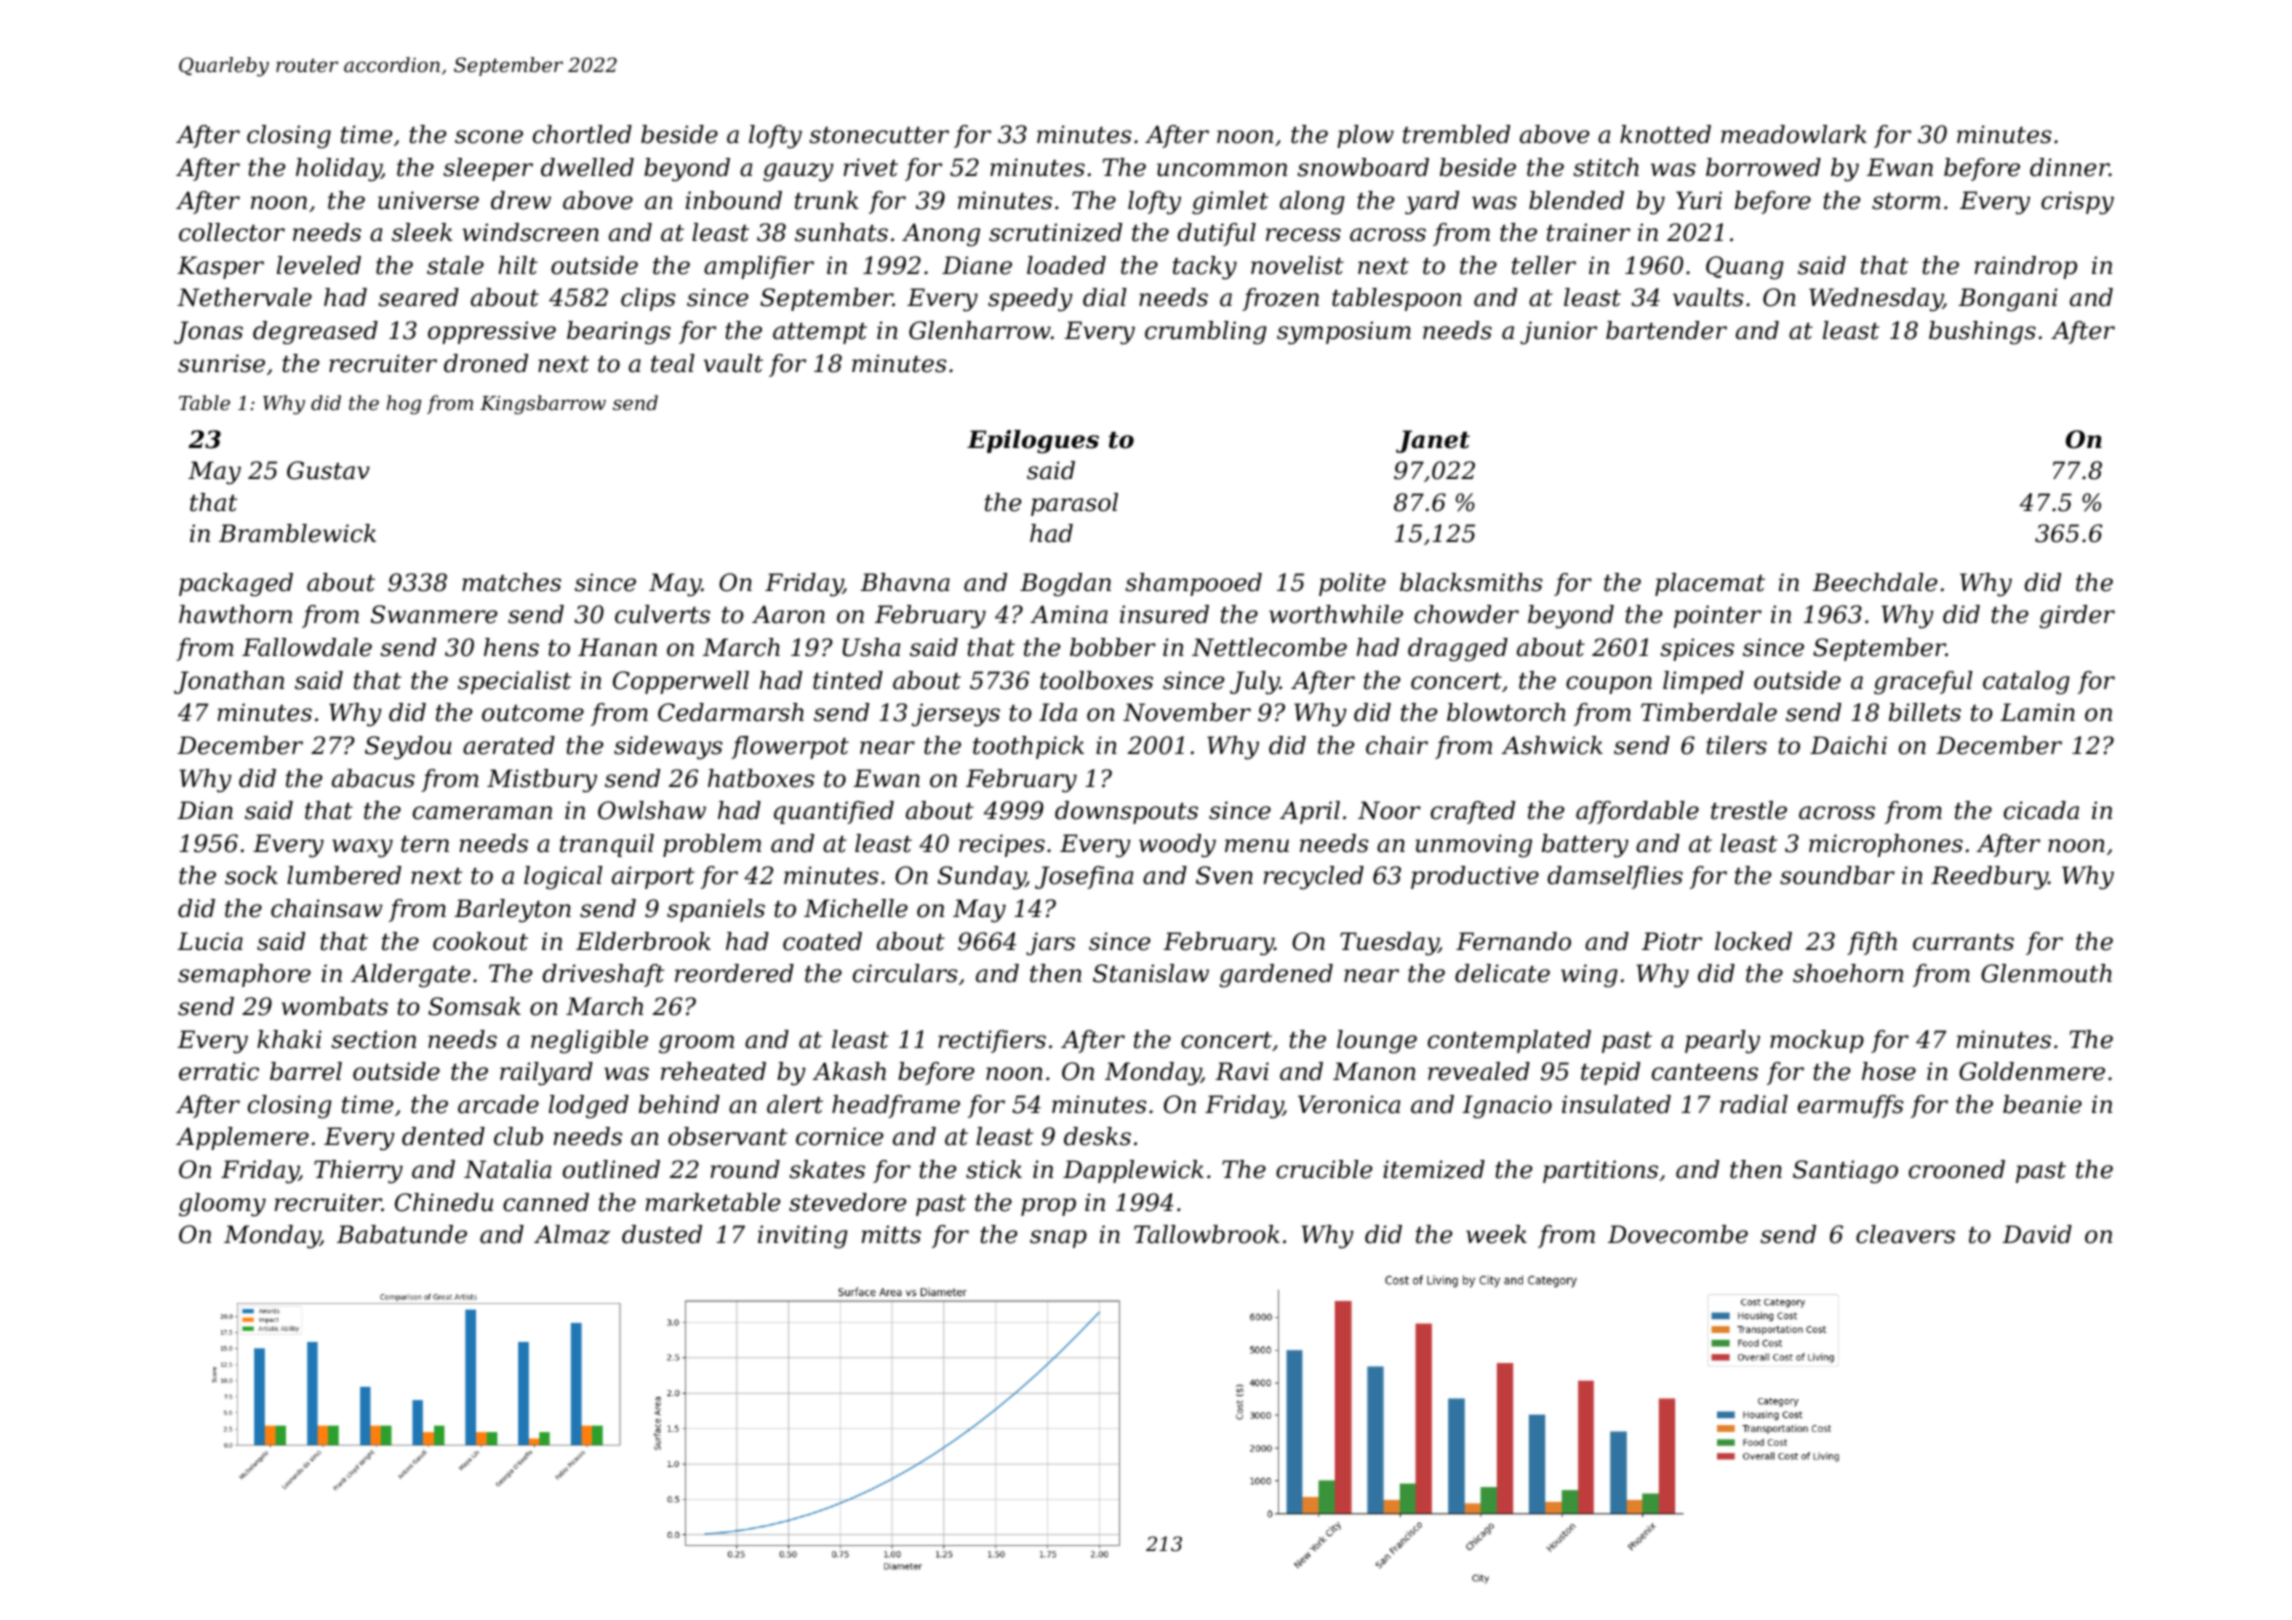 The height and width of the document is (1620, 2292). I want to click on Janet, so click(1433, 441).
